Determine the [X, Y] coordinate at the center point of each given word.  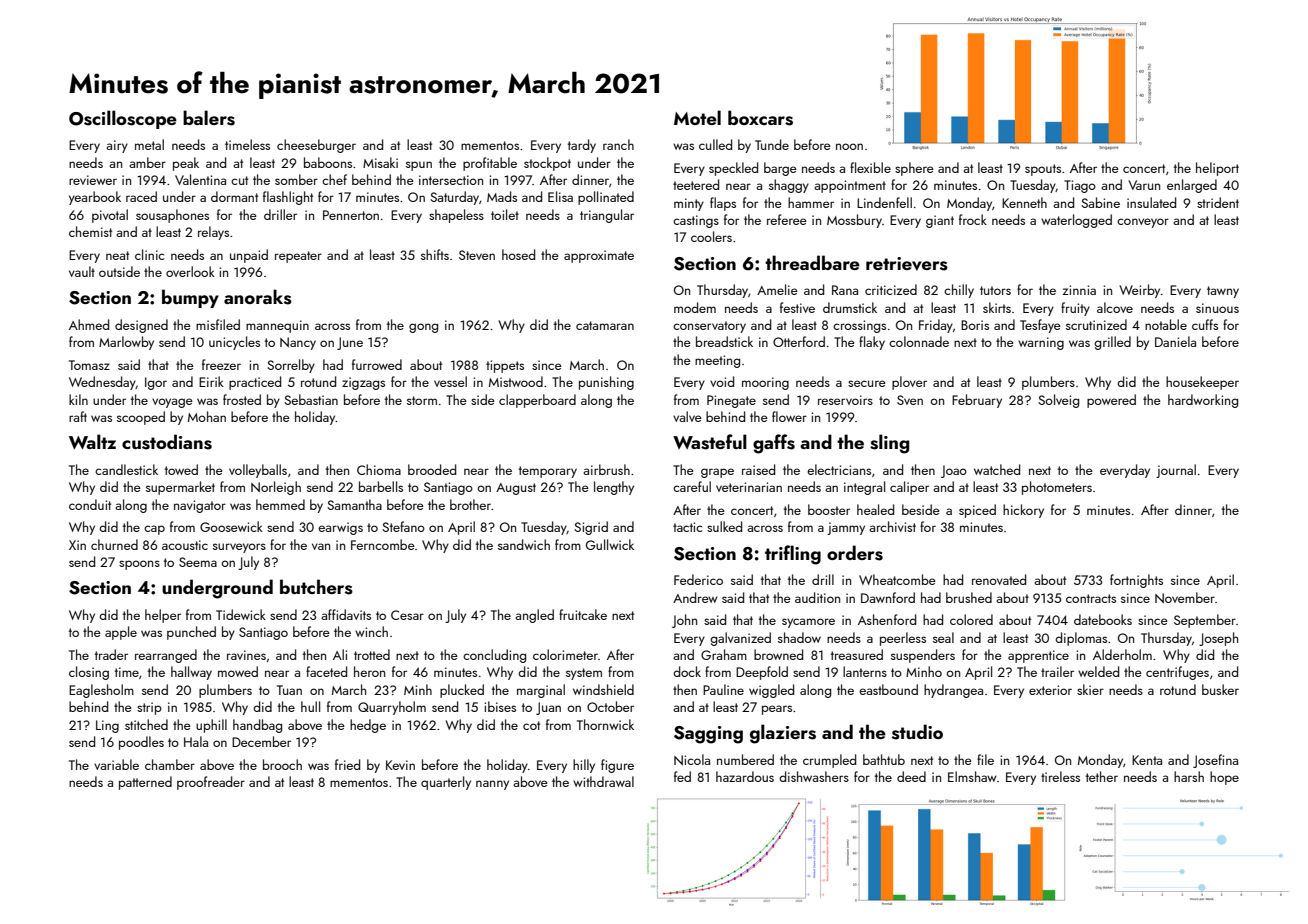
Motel [697, 117]
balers [209, 118]
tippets [505, 366]
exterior [1050, 690]
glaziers [783, 734]
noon [849, 146]
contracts [1091, 598]
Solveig [1058, 401]
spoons [139, 565]
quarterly [446, 783]
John [684, 621]
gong [423, 328]
